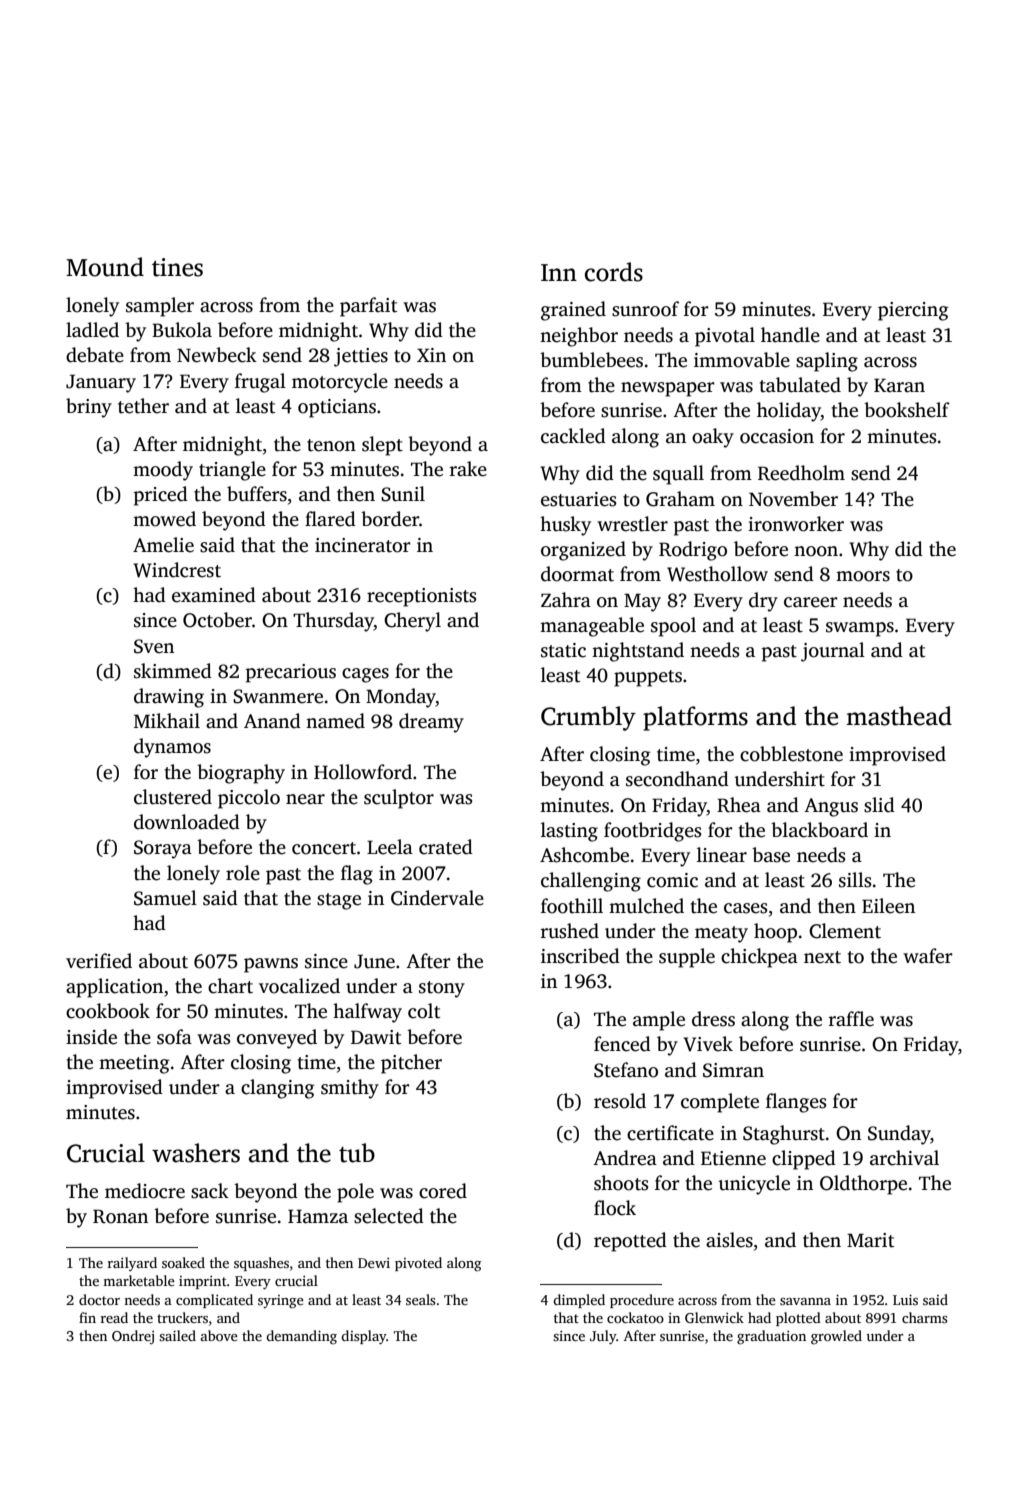 This document has width=1029, height=1490. I want to click on selected, so click(389, 1216).
